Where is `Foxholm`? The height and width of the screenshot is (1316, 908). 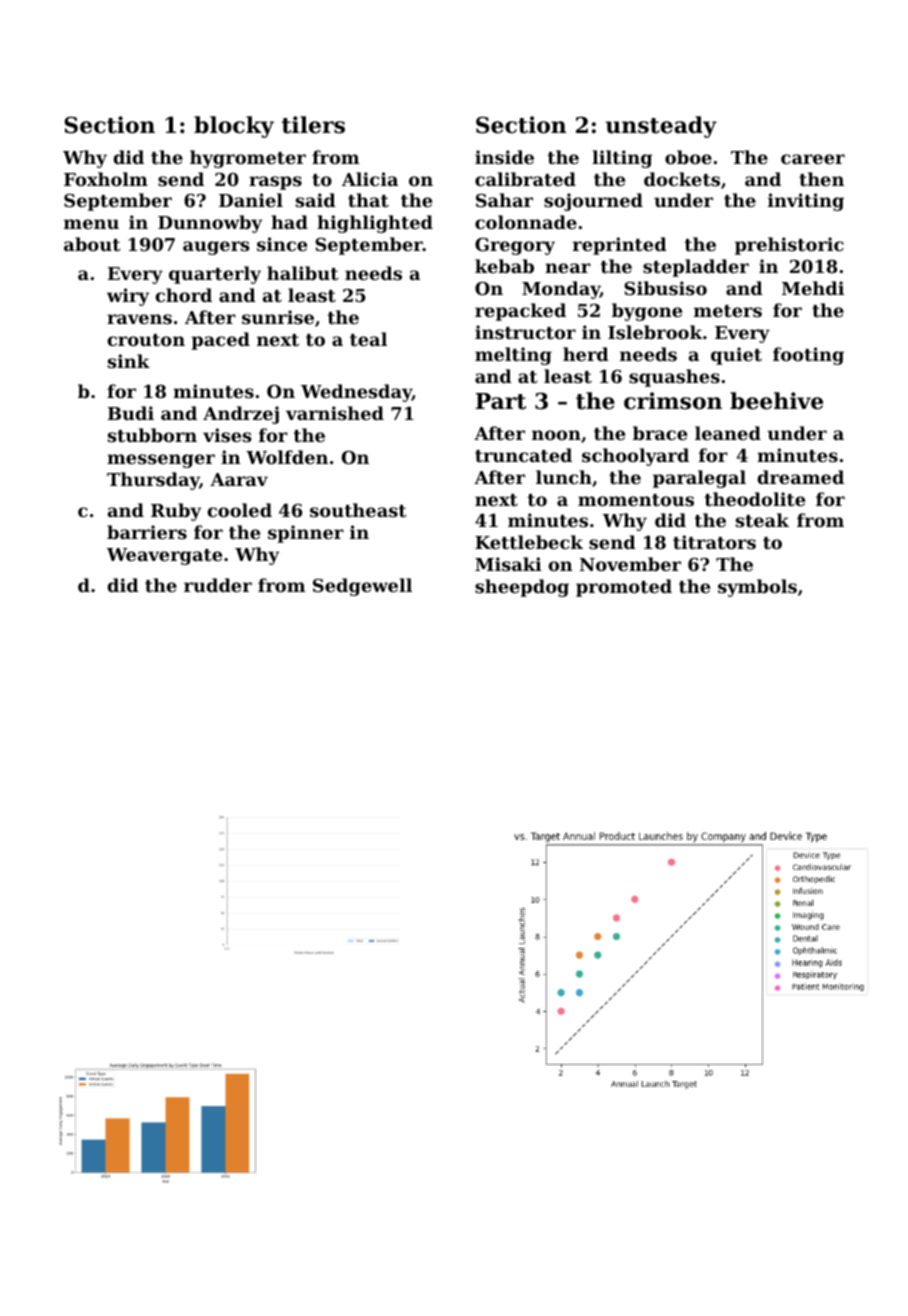
Foxholm is located at coordinates (106, 179).
